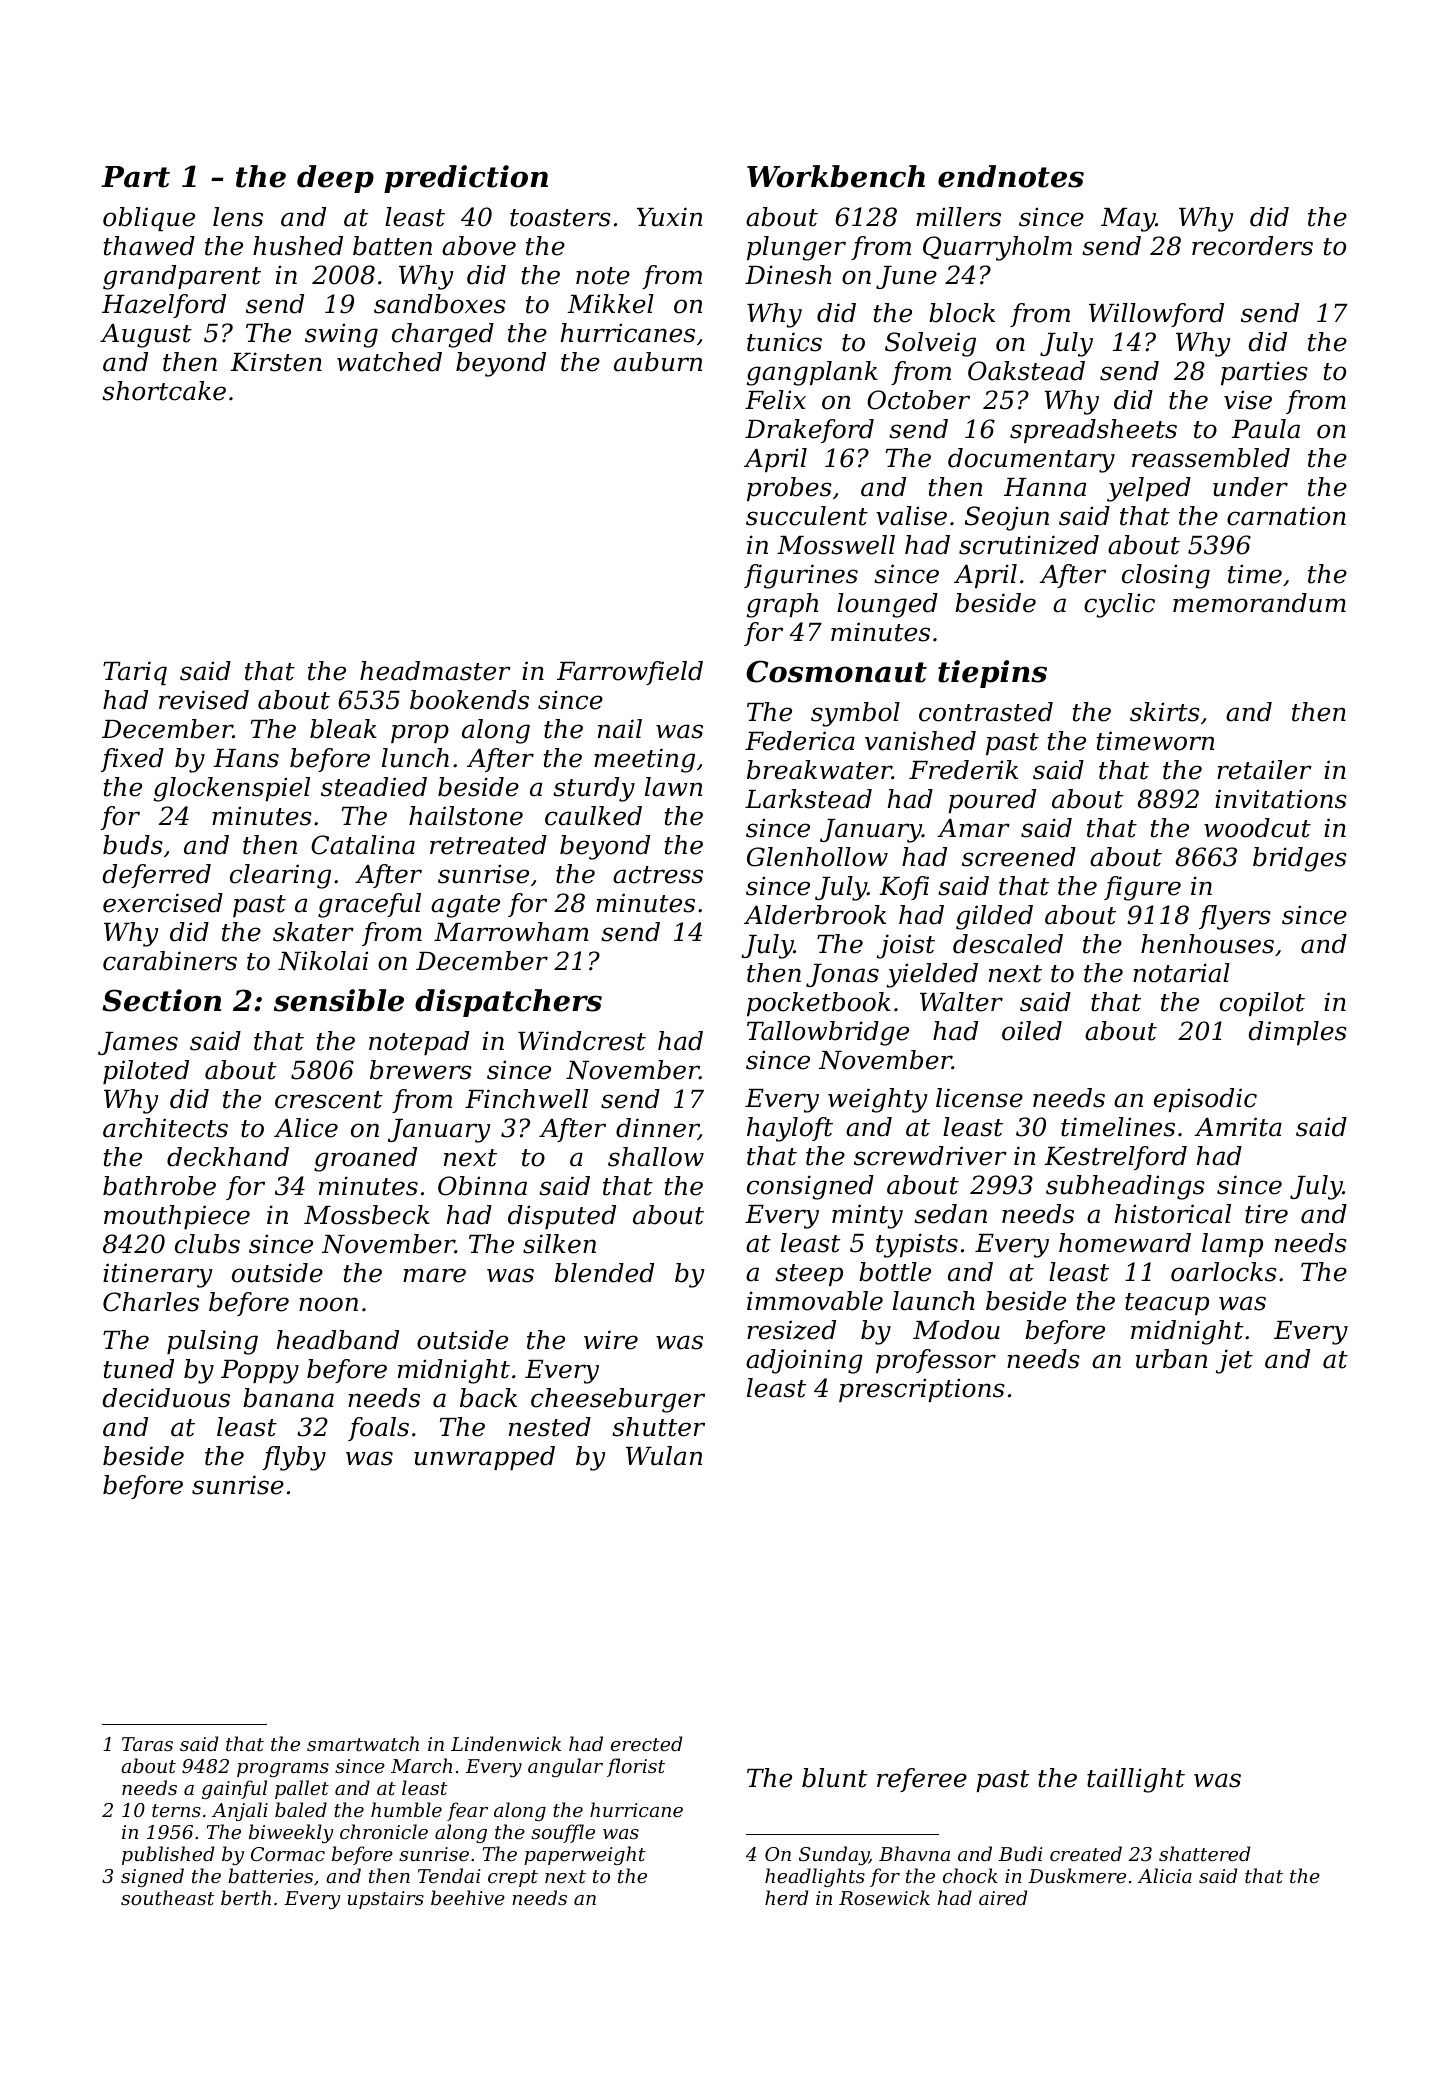 The height and width of the page is (2100, 1450). I want to click on unwrapped, so click(484, 1458).
